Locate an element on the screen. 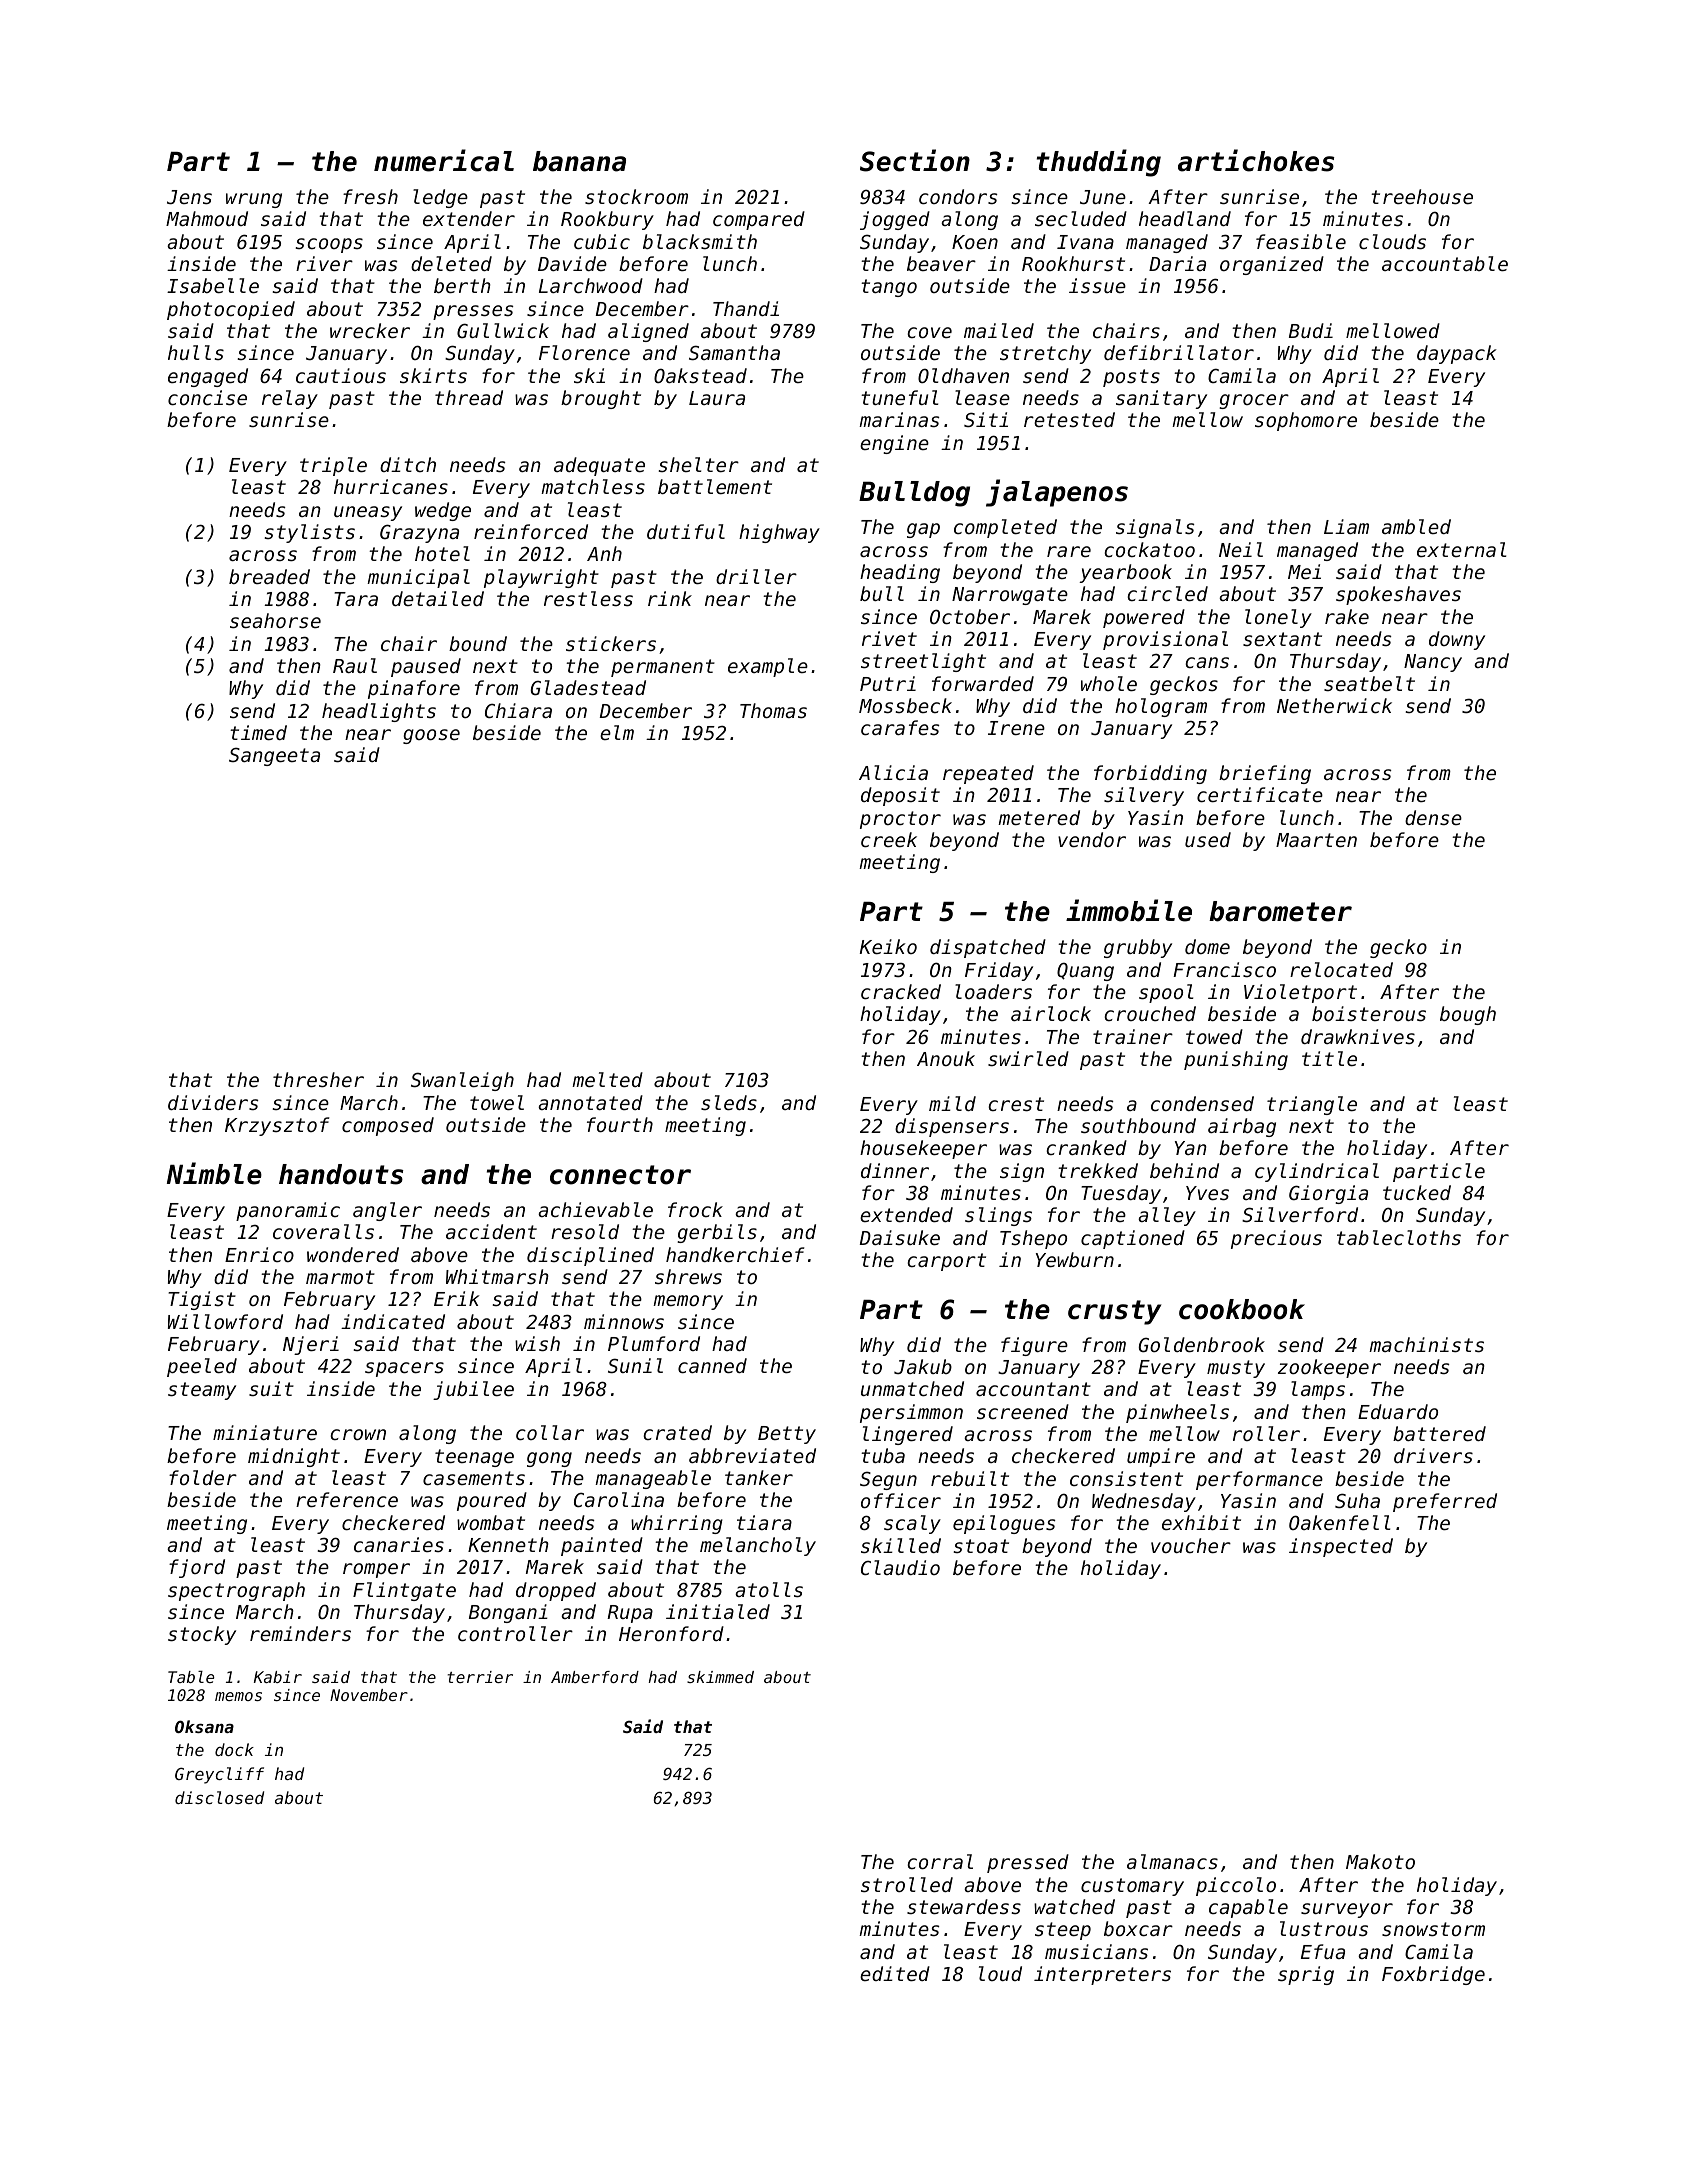 This screenshot has width=1683, height=2178. creek is located at coordinates (889, 839).
